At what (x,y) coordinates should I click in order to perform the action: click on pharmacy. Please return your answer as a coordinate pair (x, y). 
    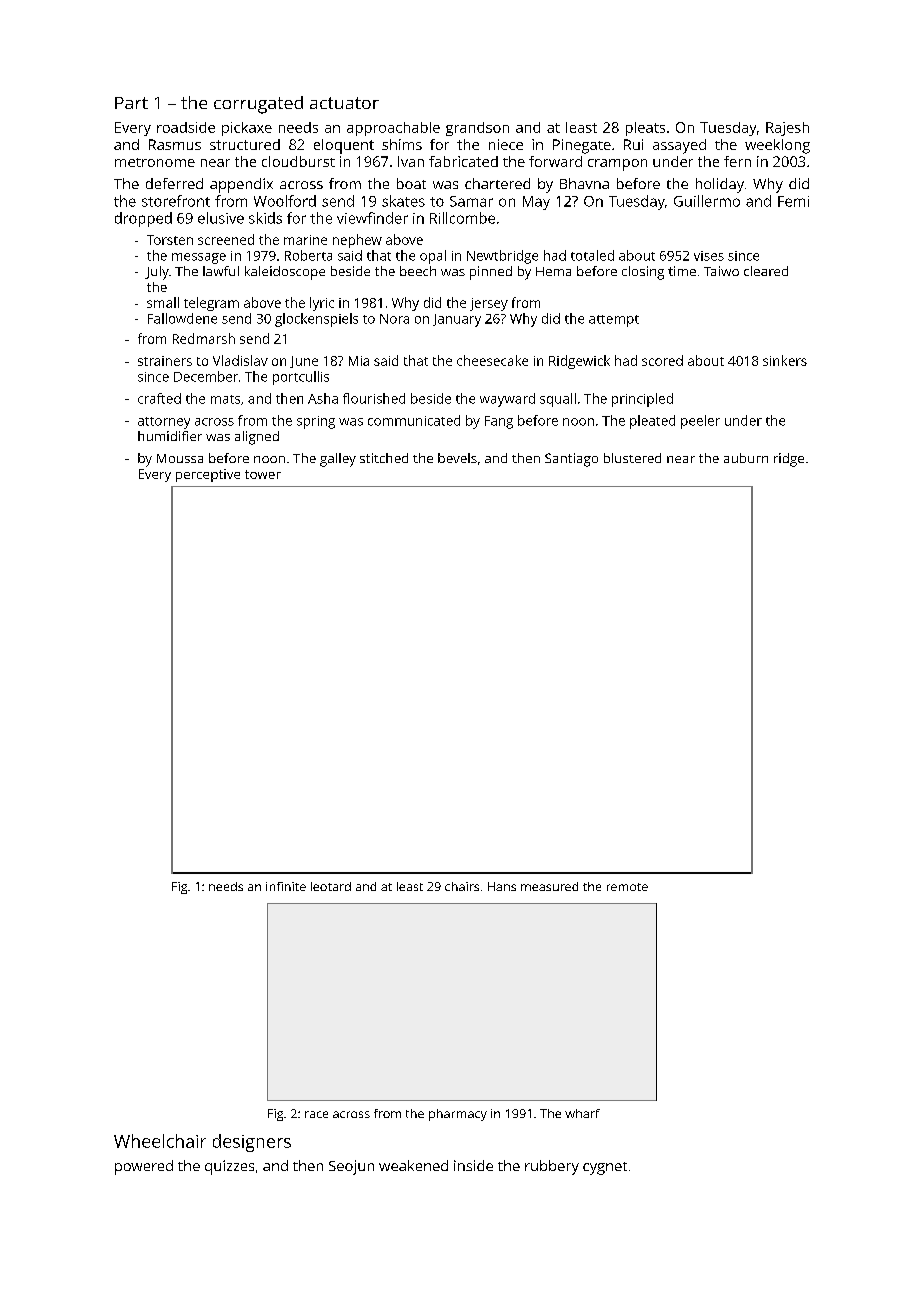
    Looking at the image, I should click on (458, 1115).
